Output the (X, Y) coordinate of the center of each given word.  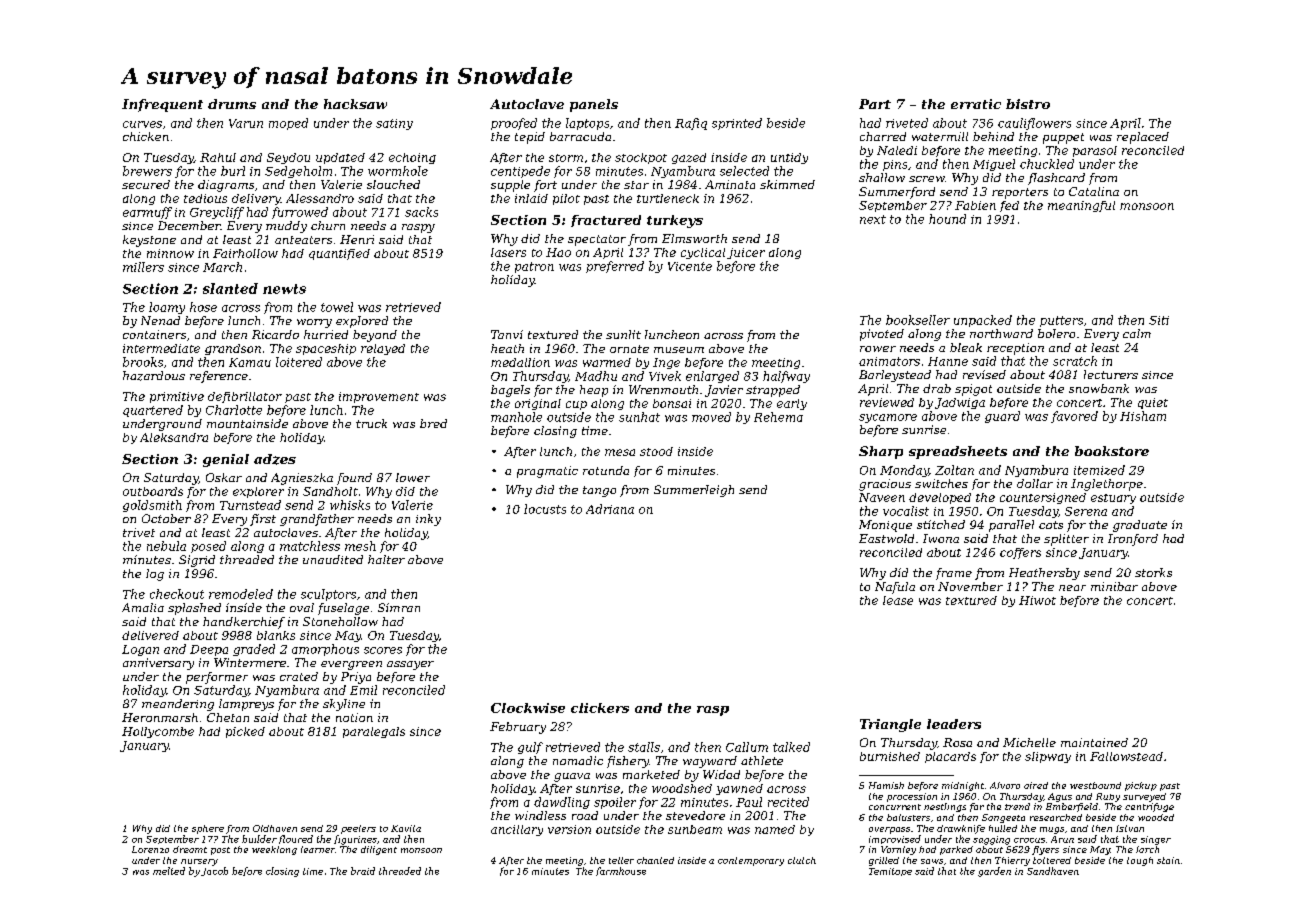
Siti (1159, 320)
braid (363, 871)
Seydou (288, 158)
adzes (275, 459)
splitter (1066, 540)
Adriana (610, 509)
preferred (615, 267)
